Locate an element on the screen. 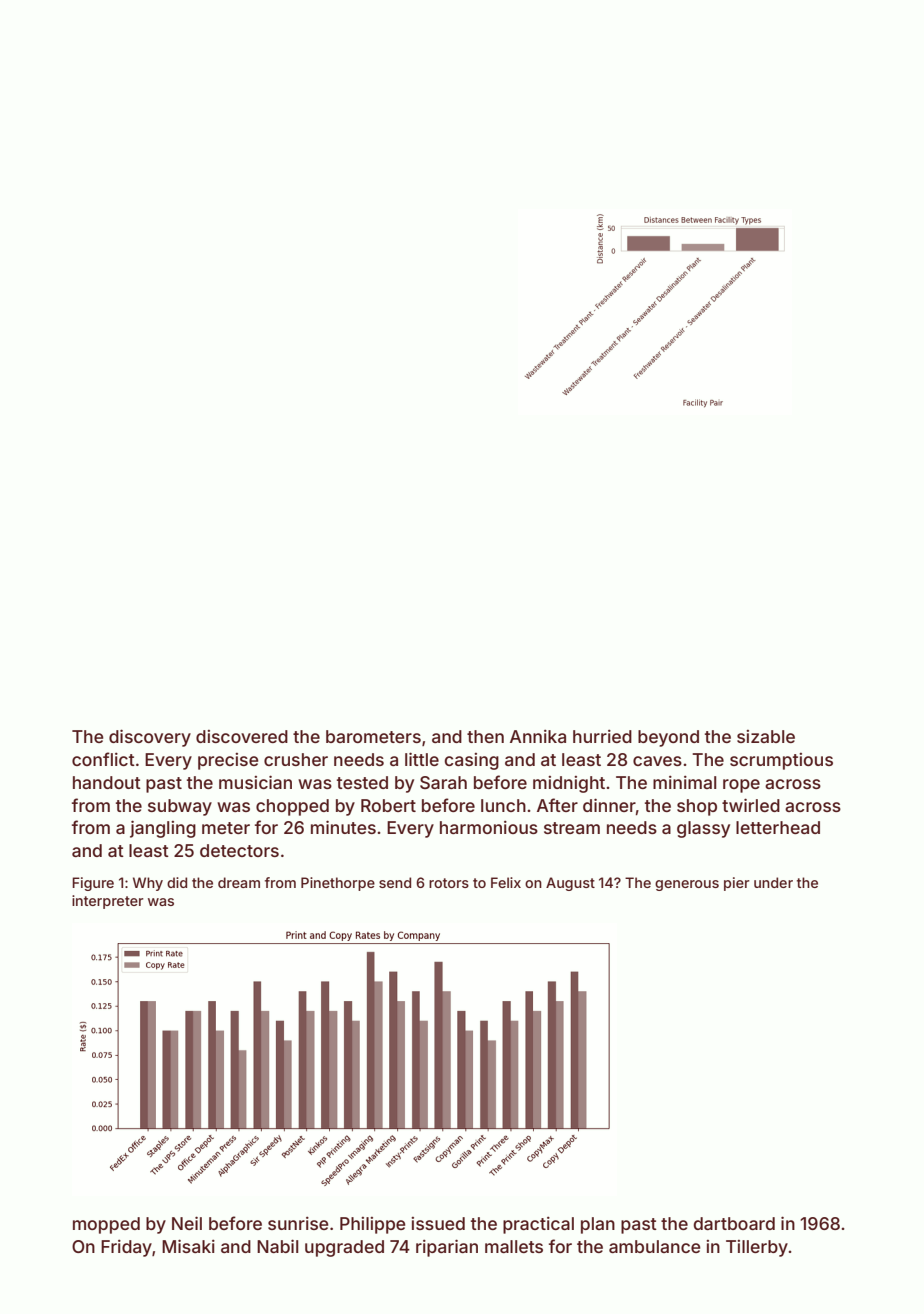  interpreter is located at coordinates (108, 902).
